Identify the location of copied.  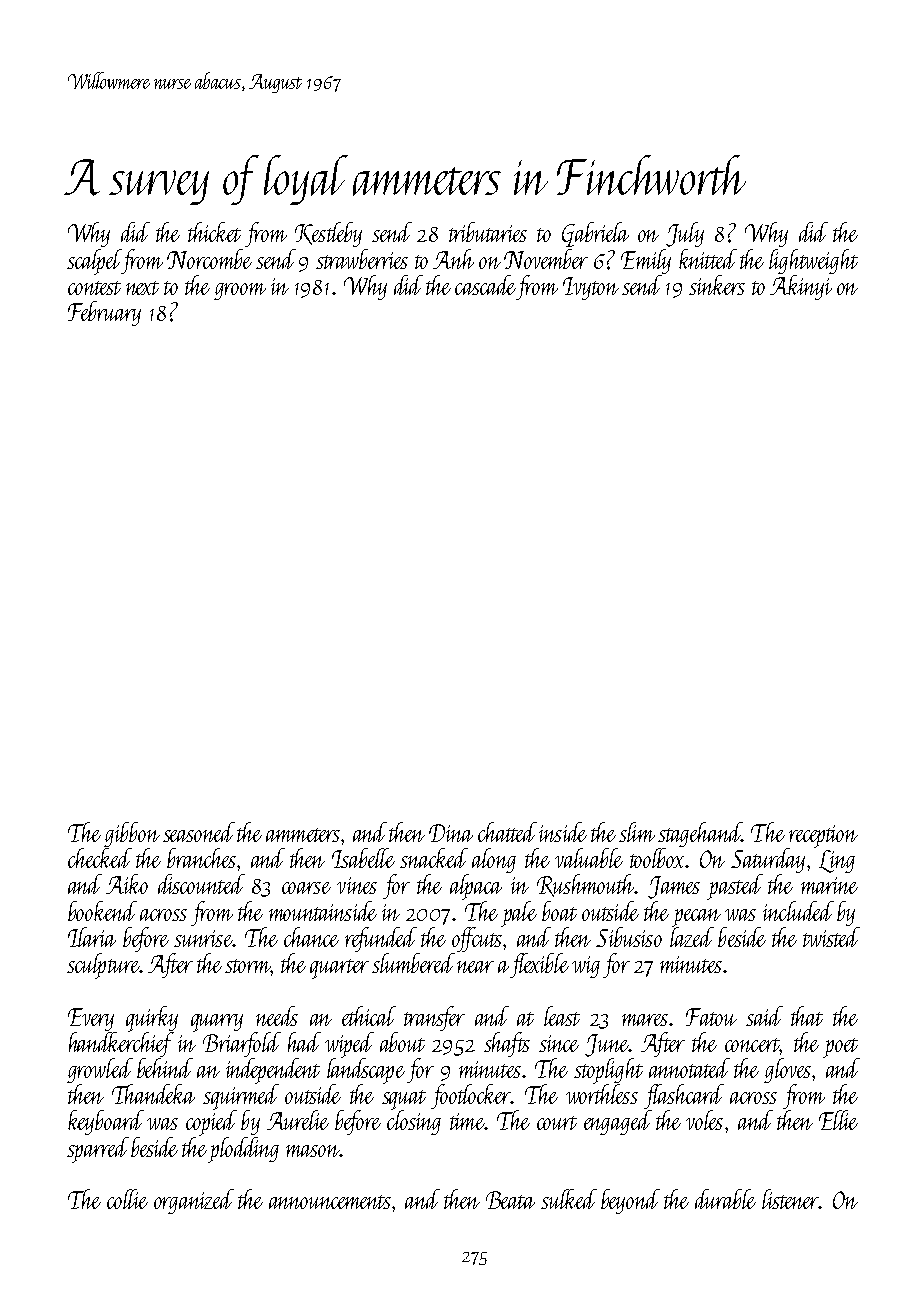
(211, 1123).
